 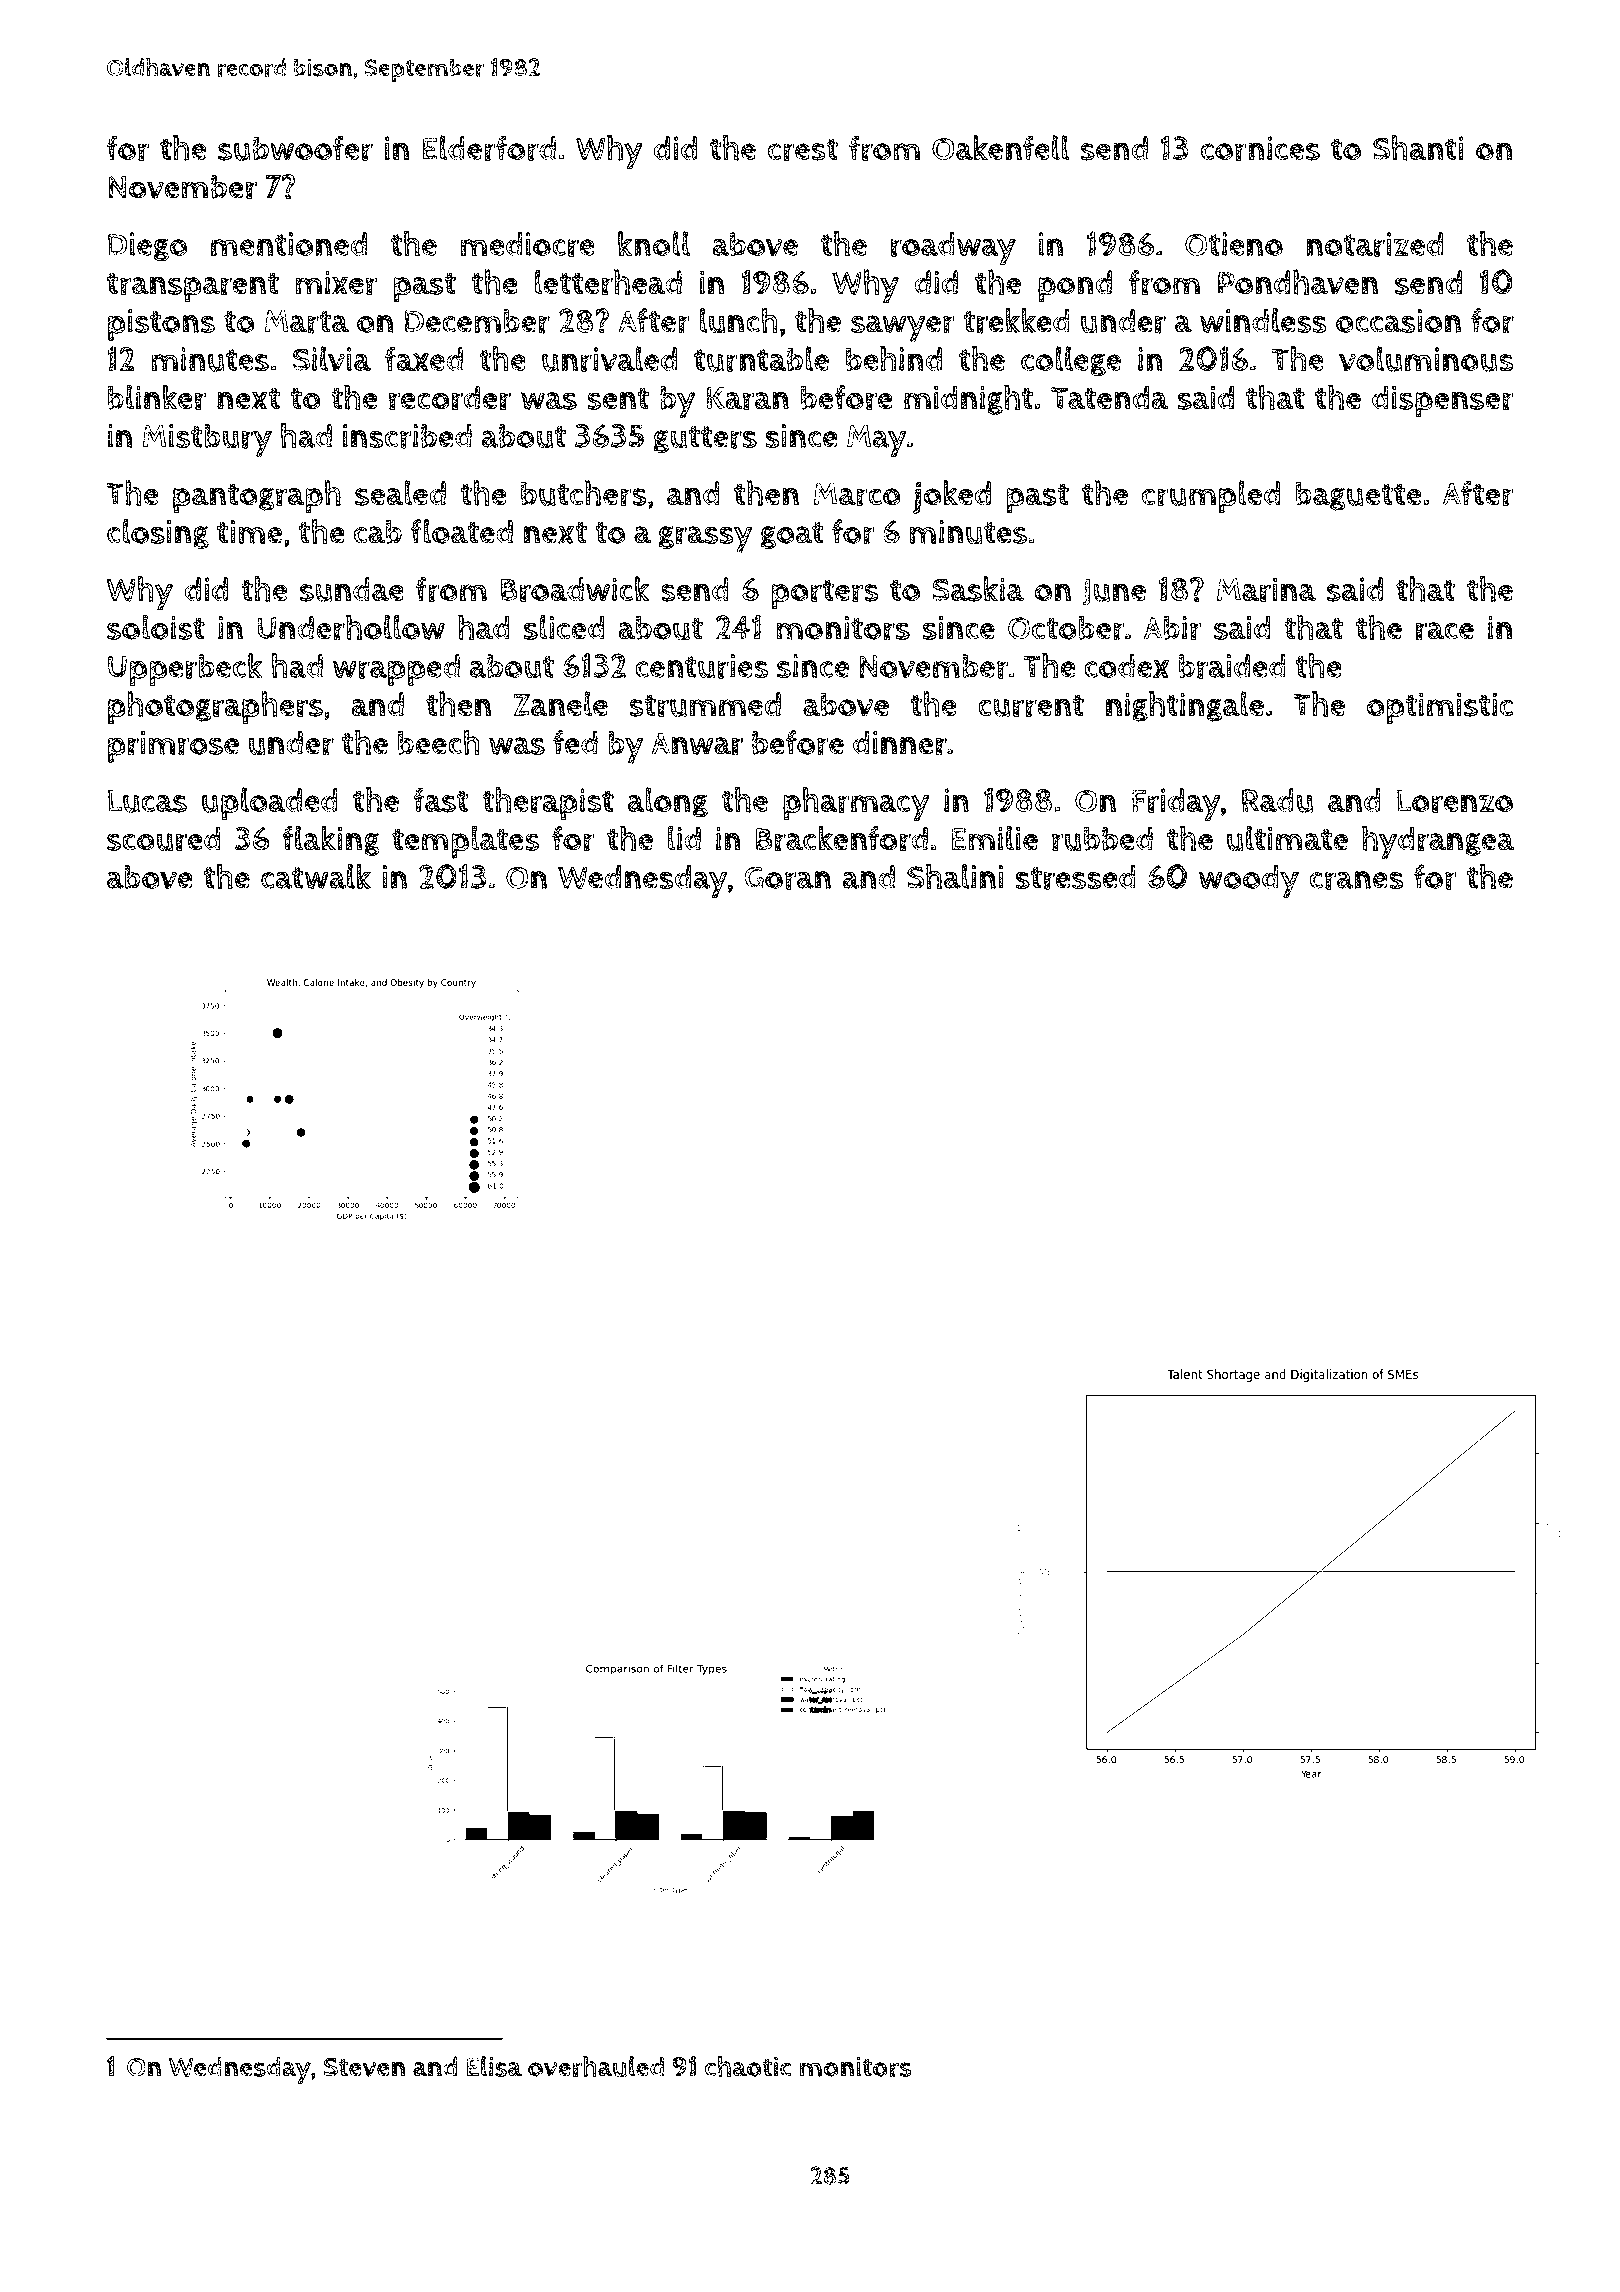 What do you see at coordinates (295, 148) in the page?
I see `subwoofer` at bounding box center [295, 148].
